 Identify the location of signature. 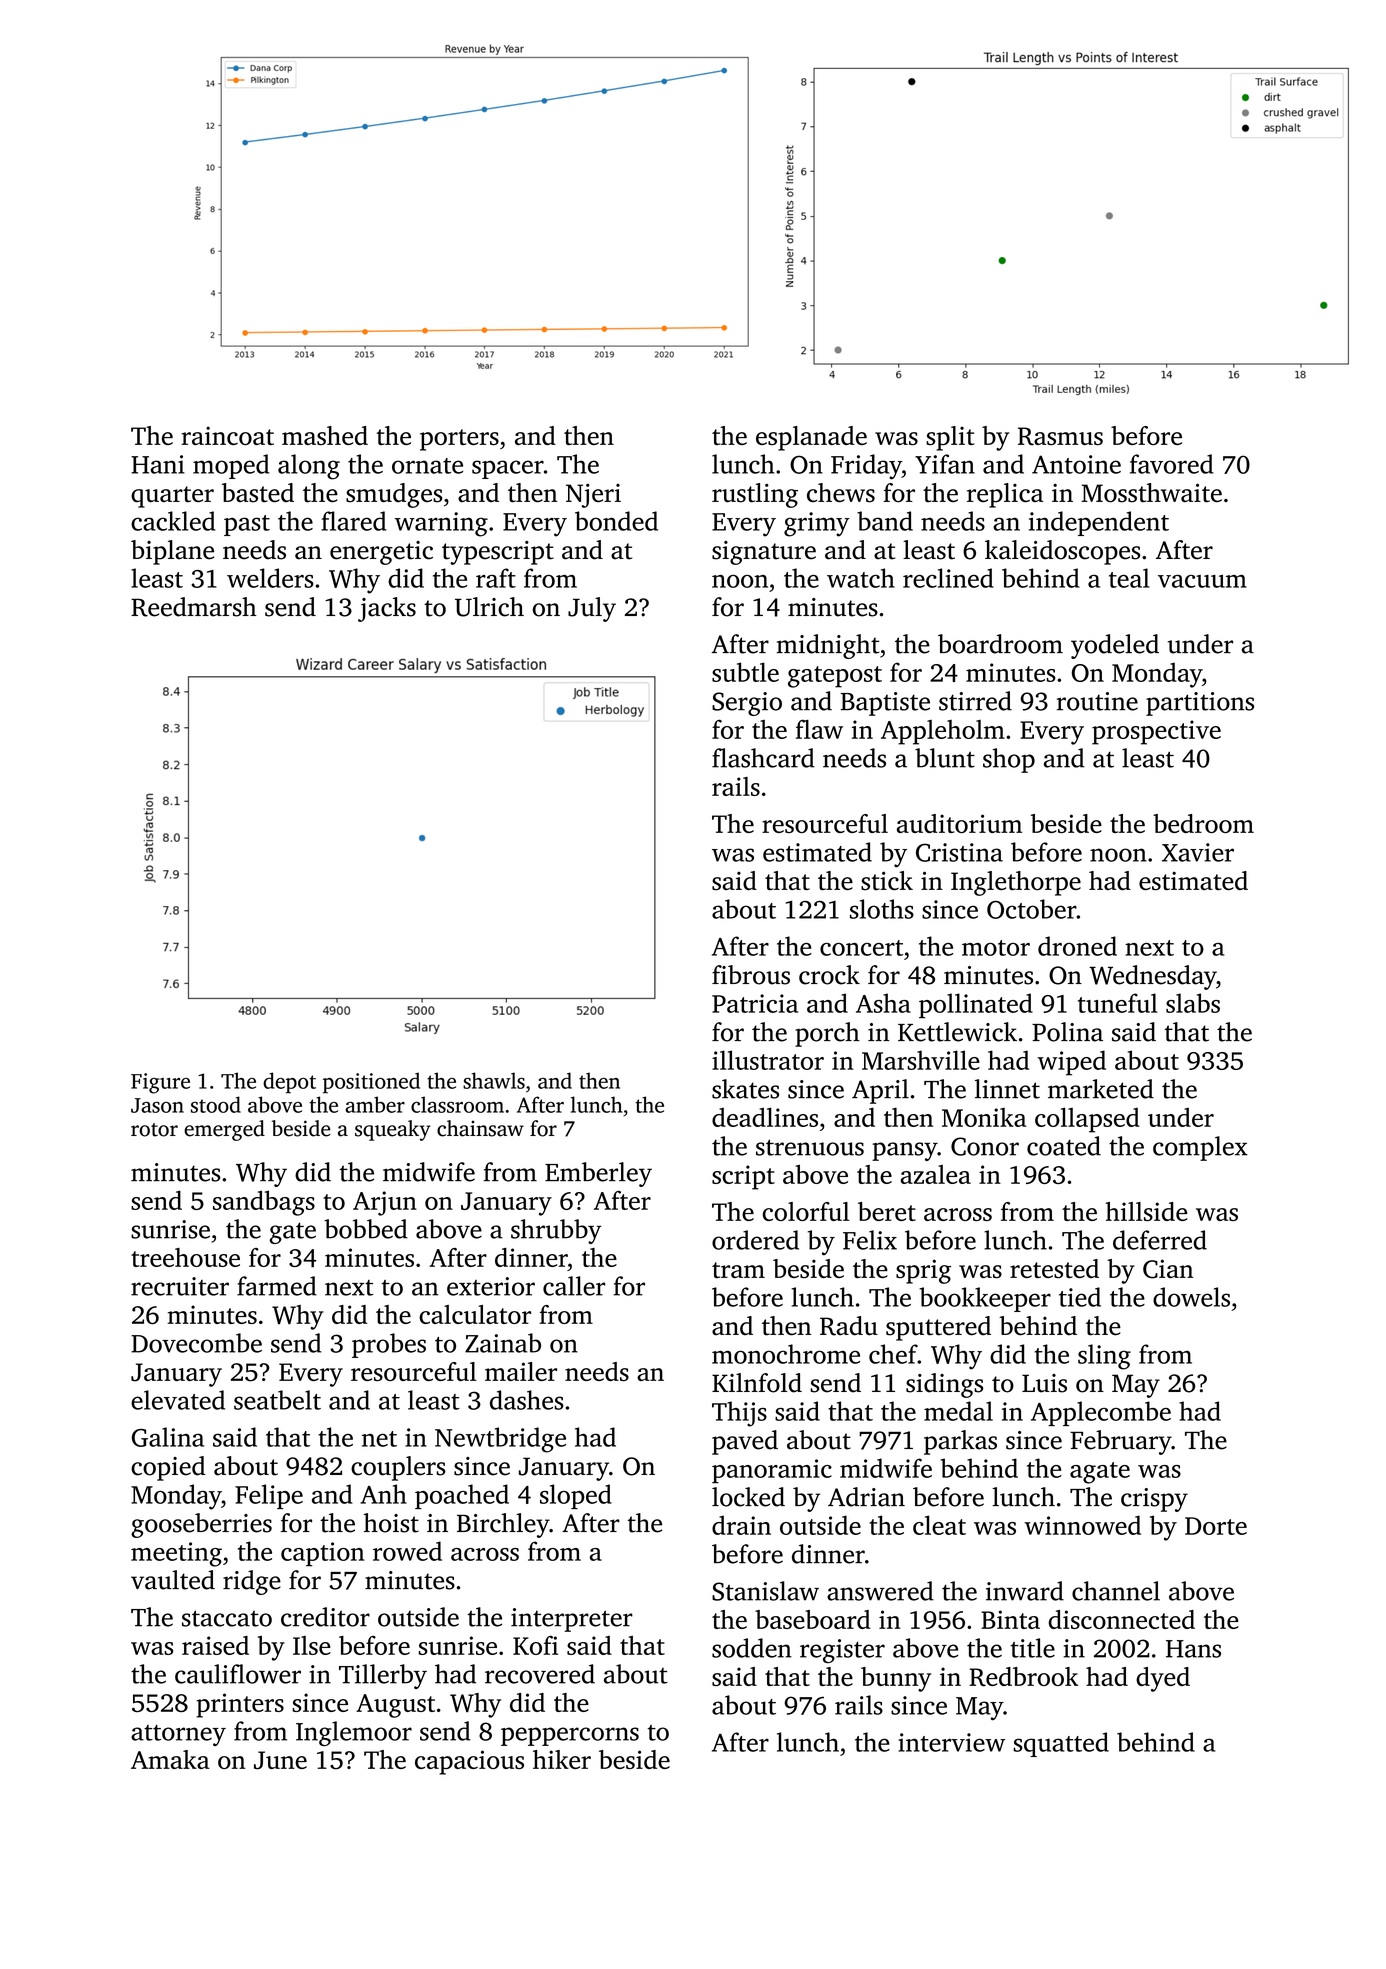
(764, 553).
